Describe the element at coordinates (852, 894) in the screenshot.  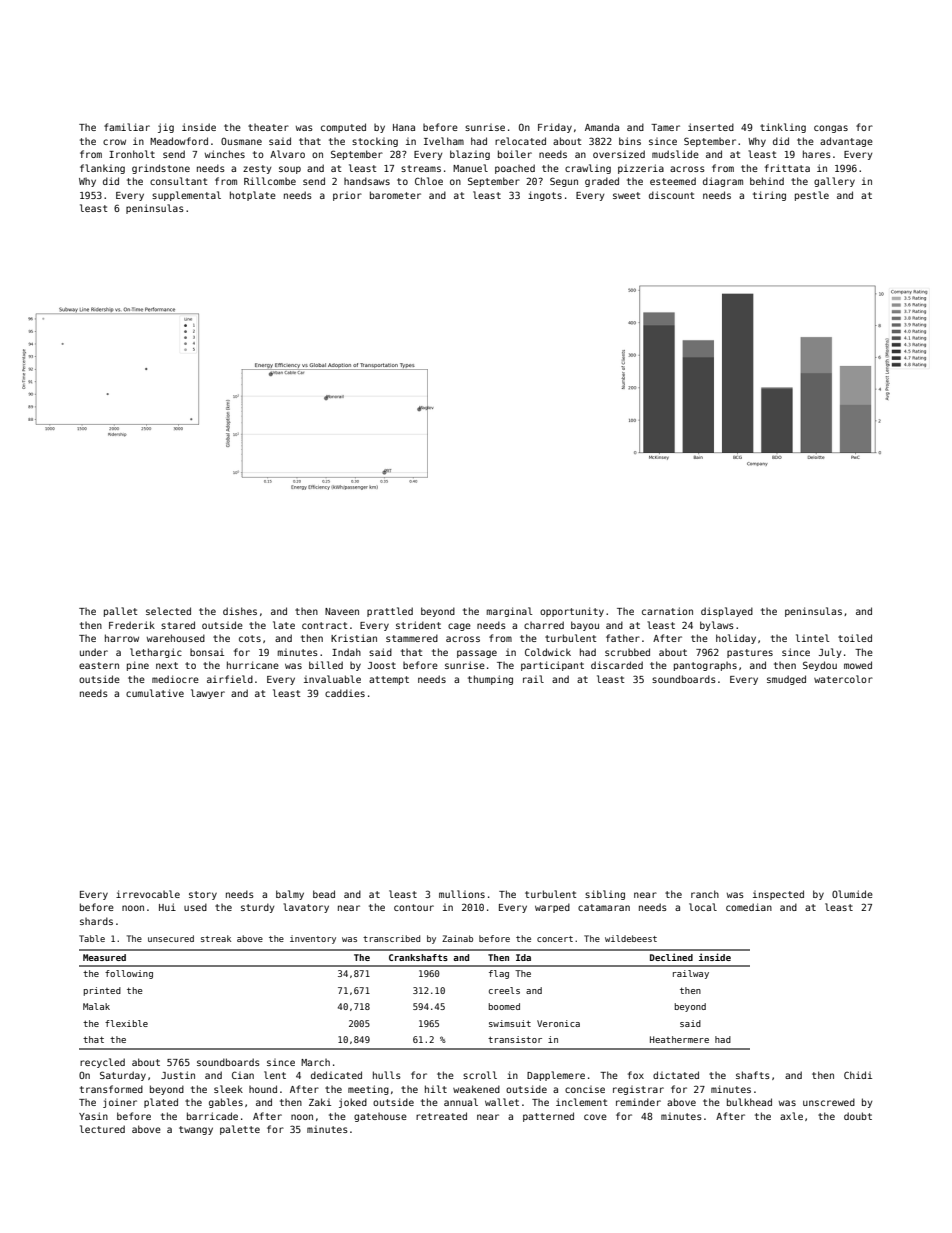
I see `Olumide` at that location.
